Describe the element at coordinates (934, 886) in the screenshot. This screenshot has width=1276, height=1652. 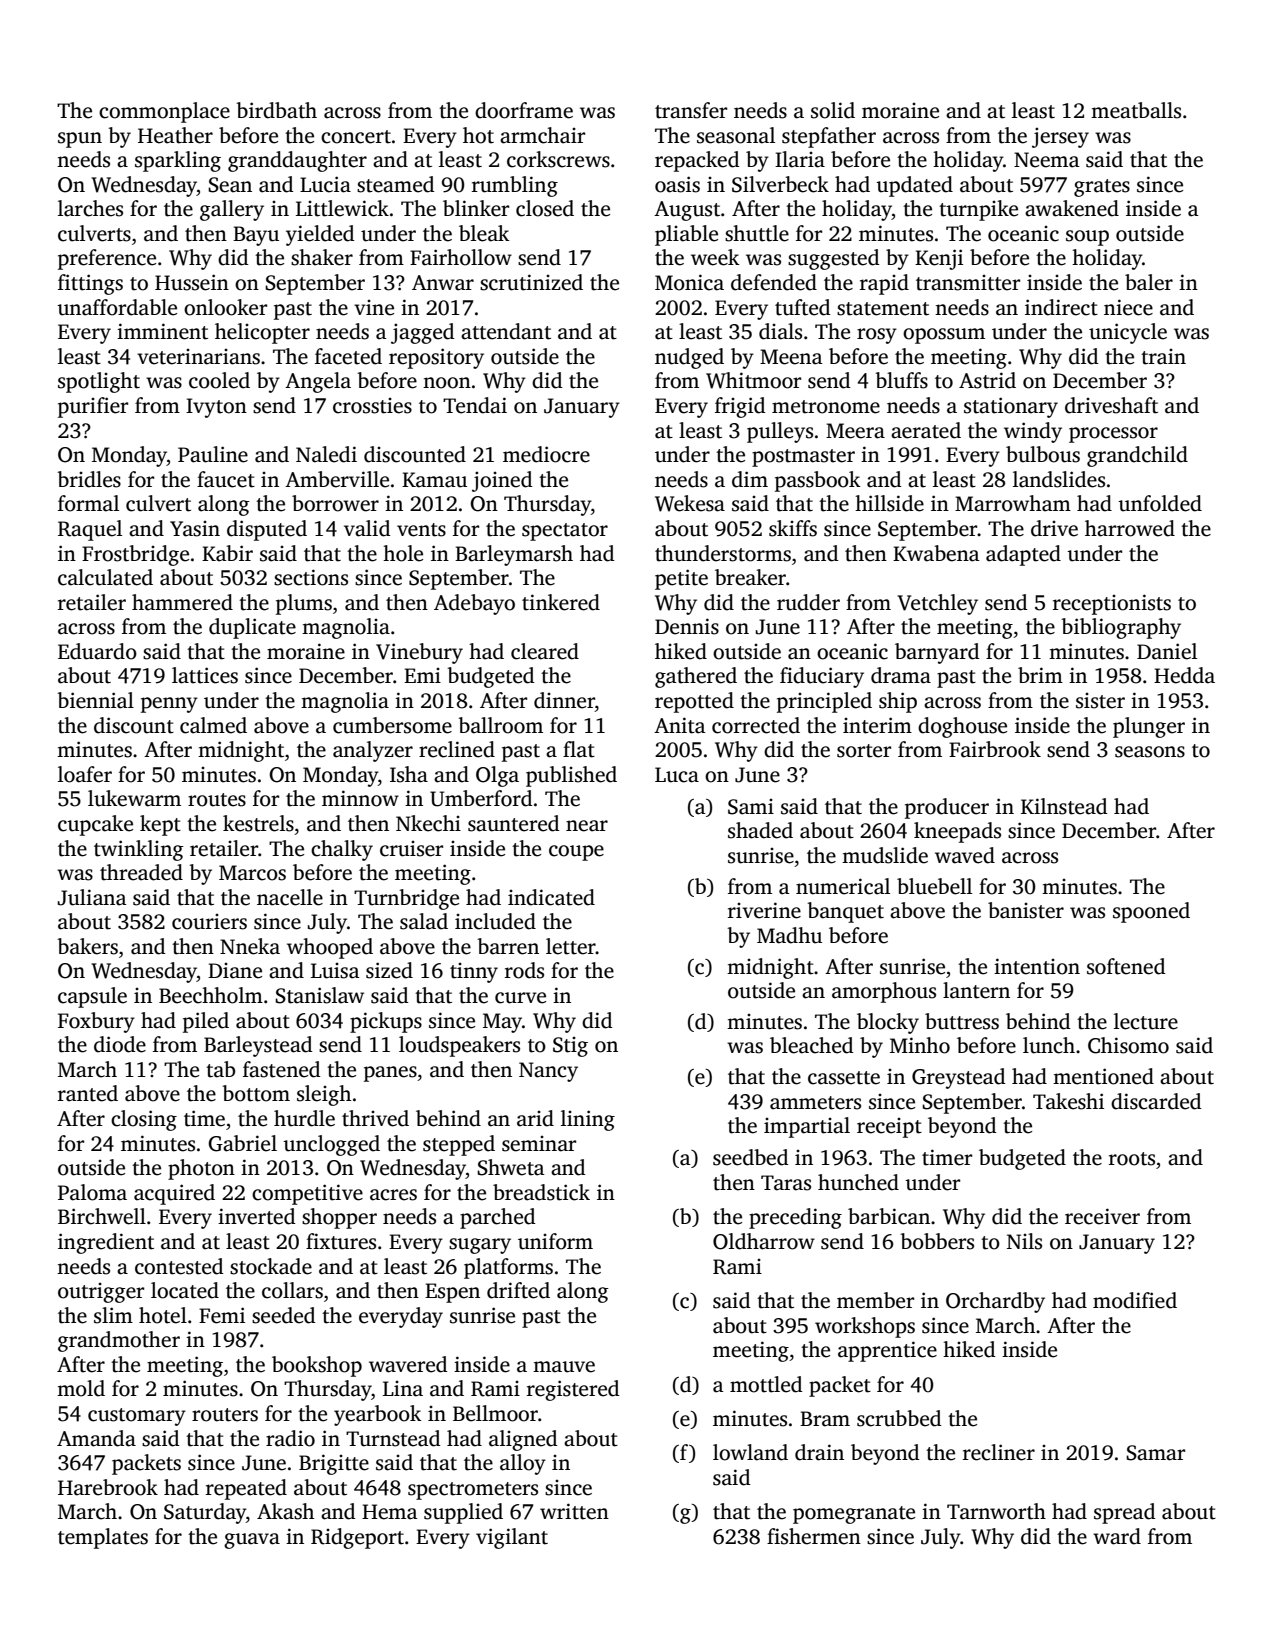
I see `bluebell` at that location.
